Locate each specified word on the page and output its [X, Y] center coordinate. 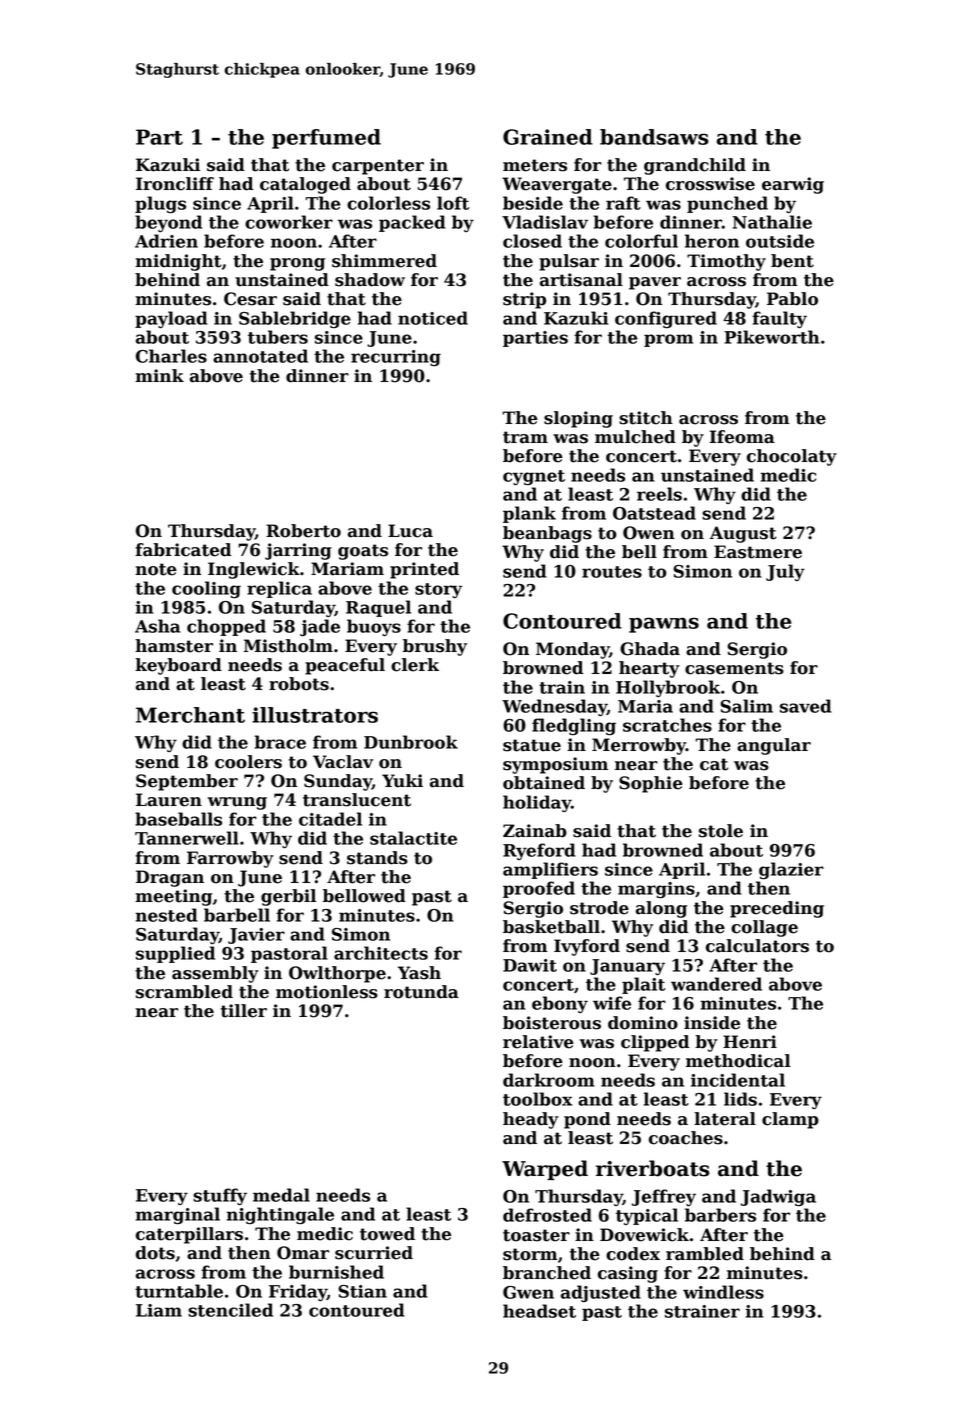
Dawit [530, 965]
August [743, 534]
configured [666, 319]
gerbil [288, 897]
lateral [725, 1119]
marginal [178, 1216]
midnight [178, 262]
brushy [435, 647]
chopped [226, 627]
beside [533, 203]
